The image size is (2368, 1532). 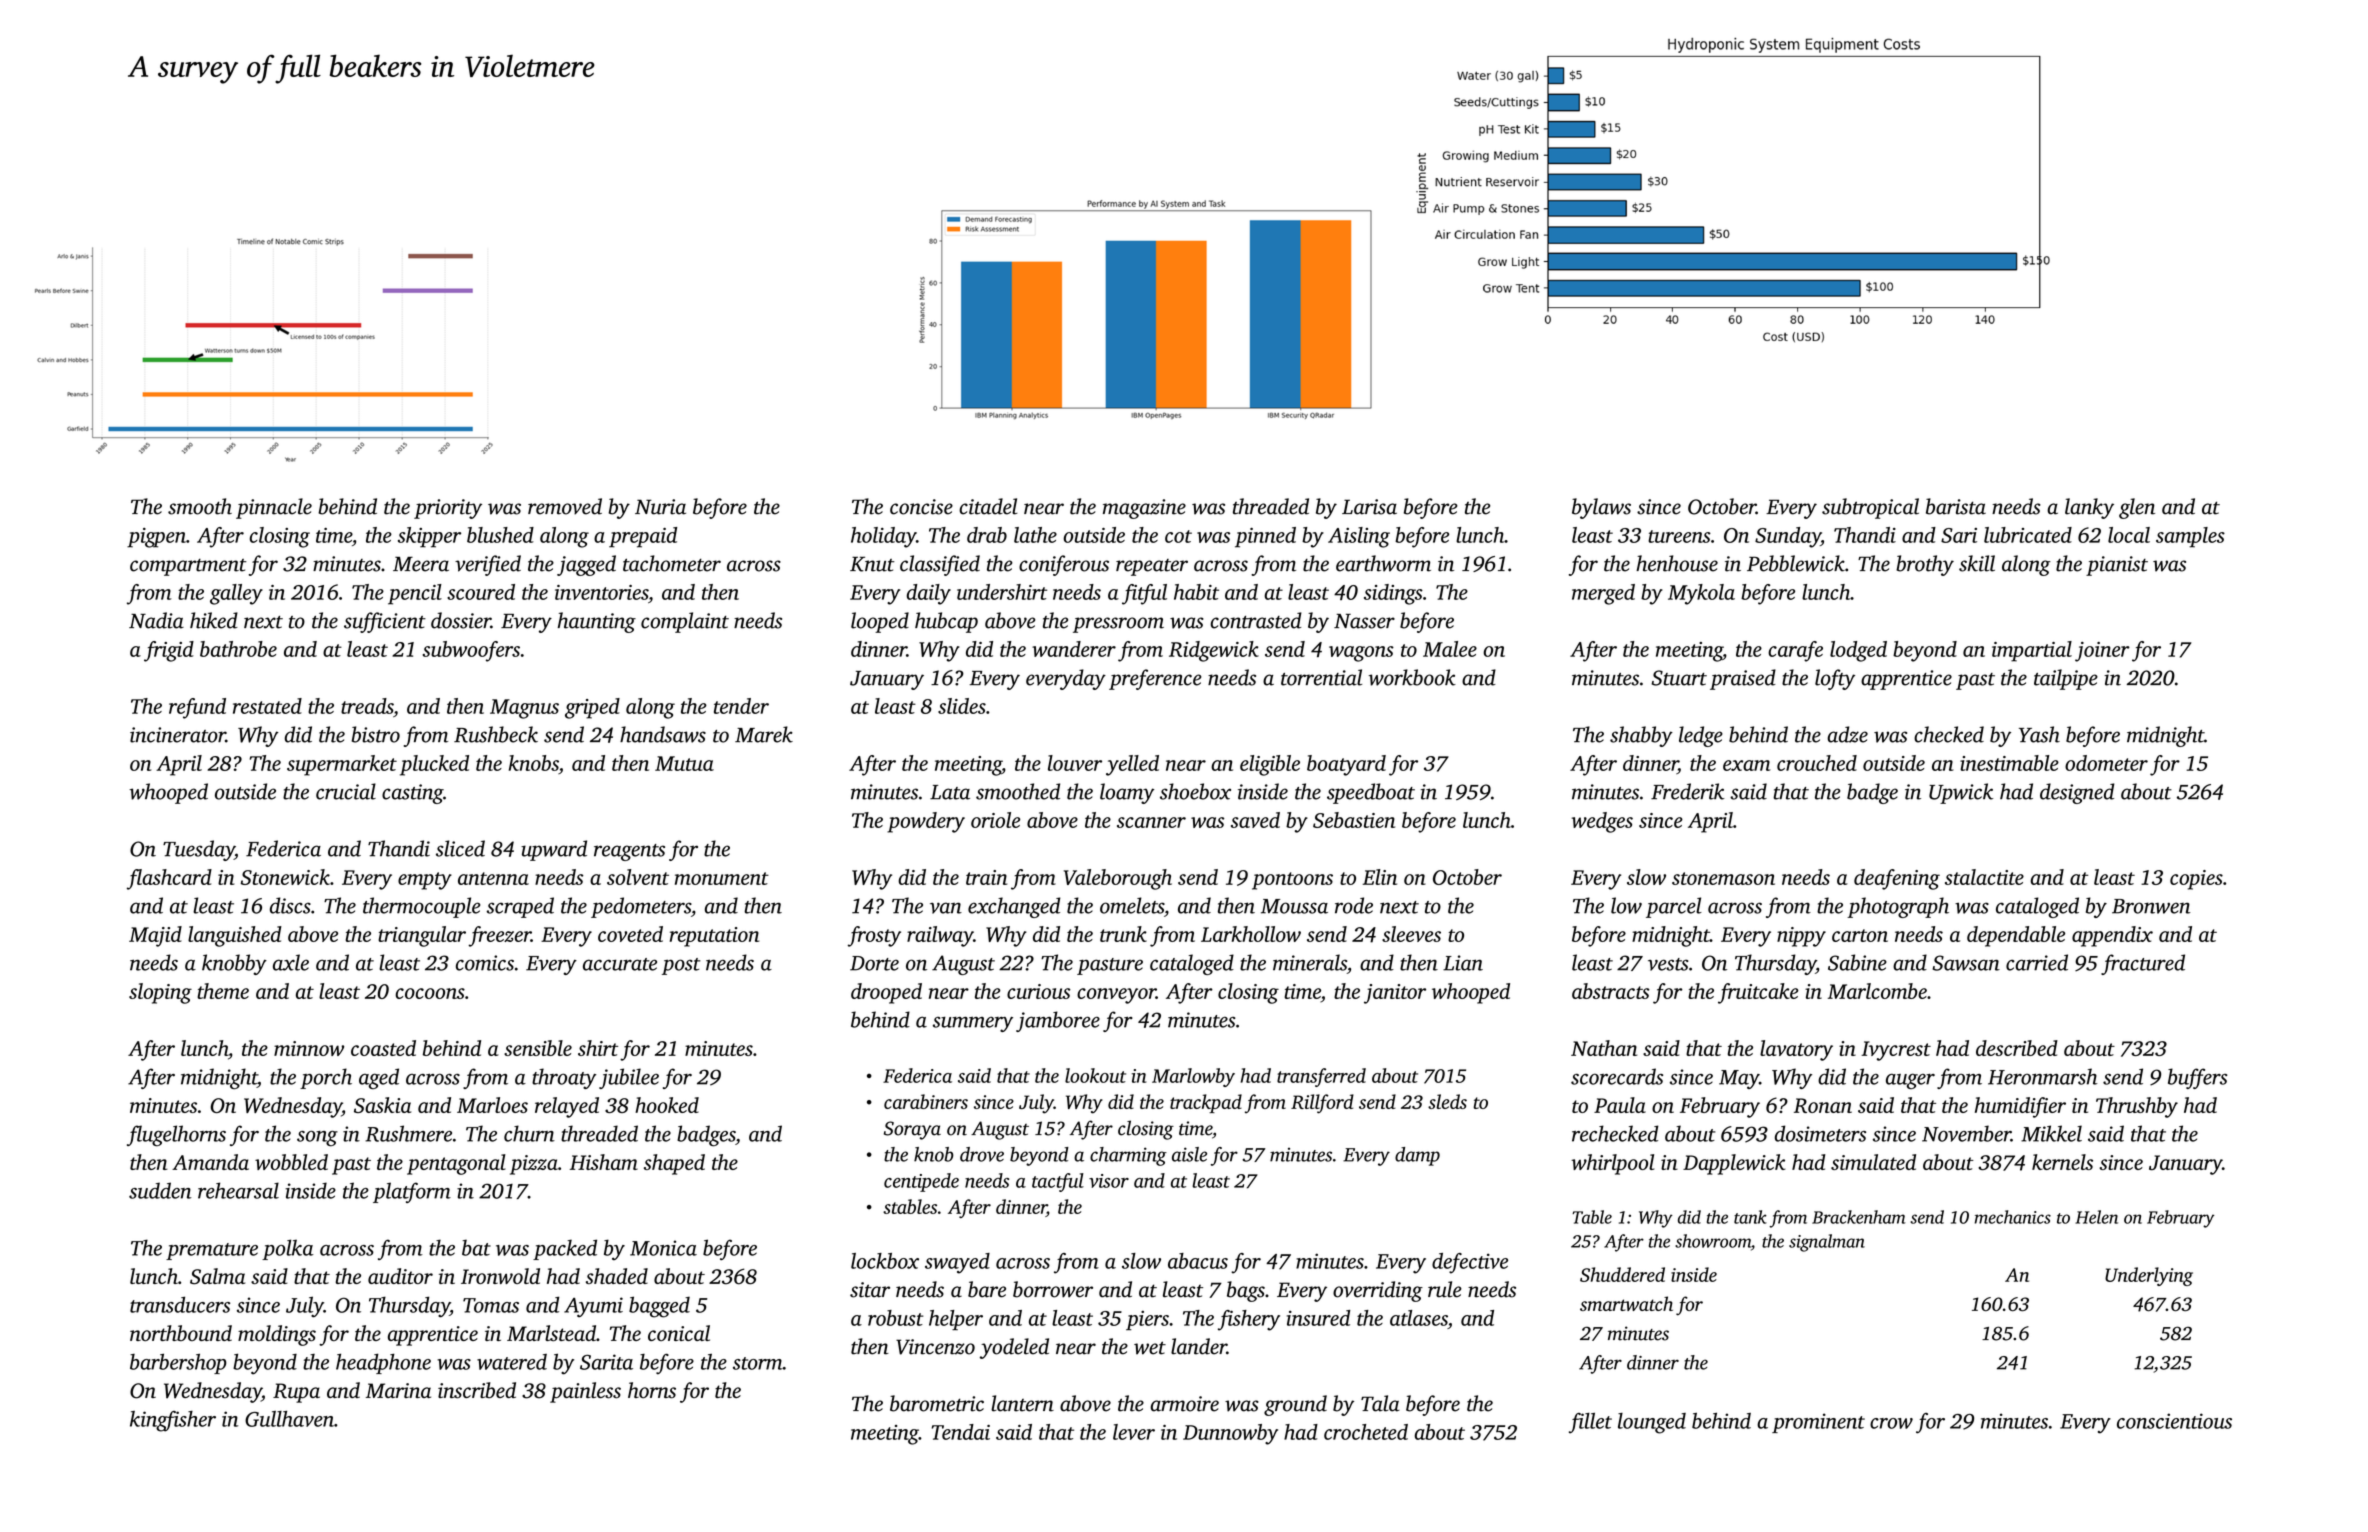 What do you see at coordinates (921, 1182) in the screenshot?
I see `centipede` at bounding box center [921, 1182].
